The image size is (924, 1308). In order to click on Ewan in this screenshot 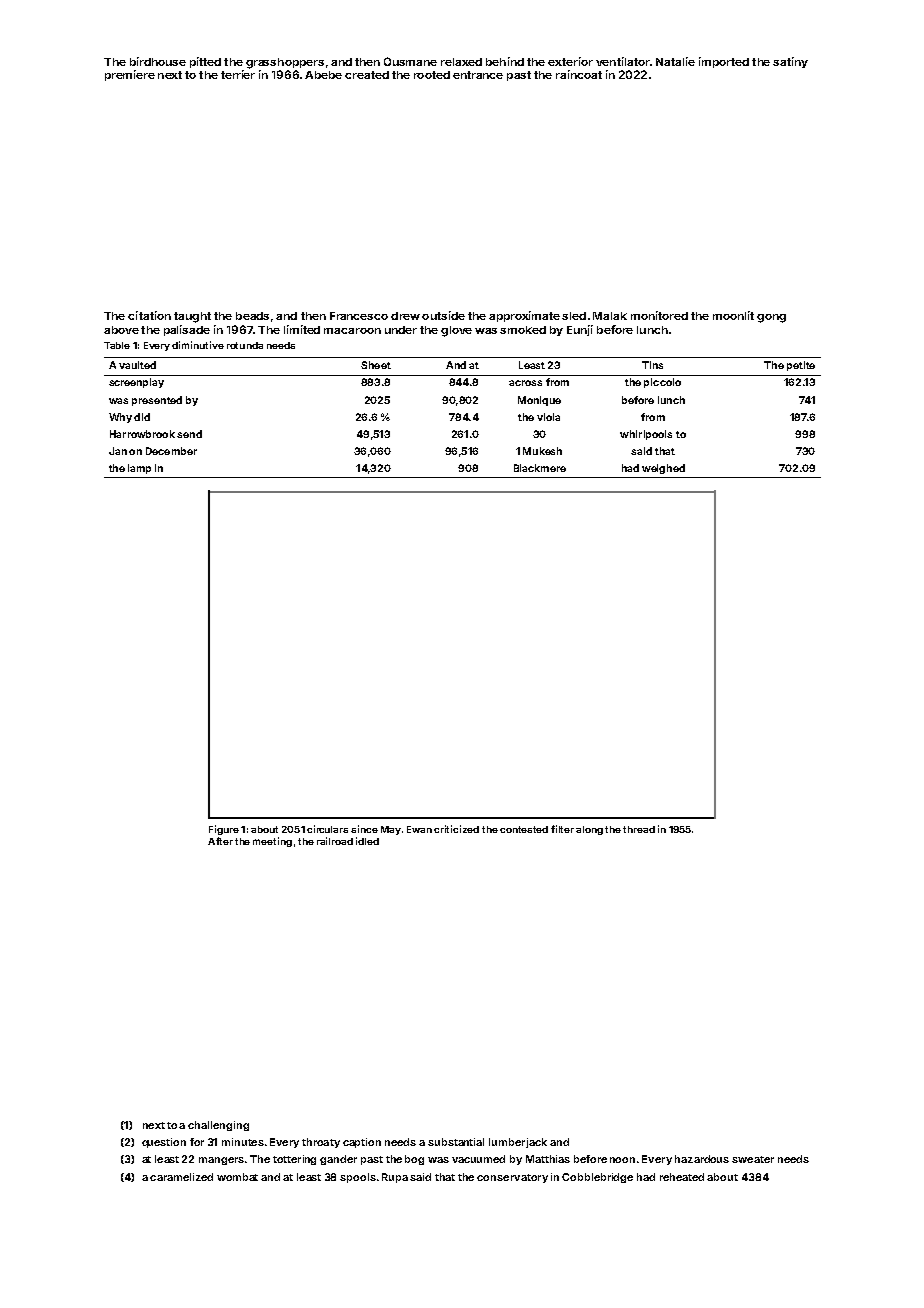, I will do `click(419, 829)`.
